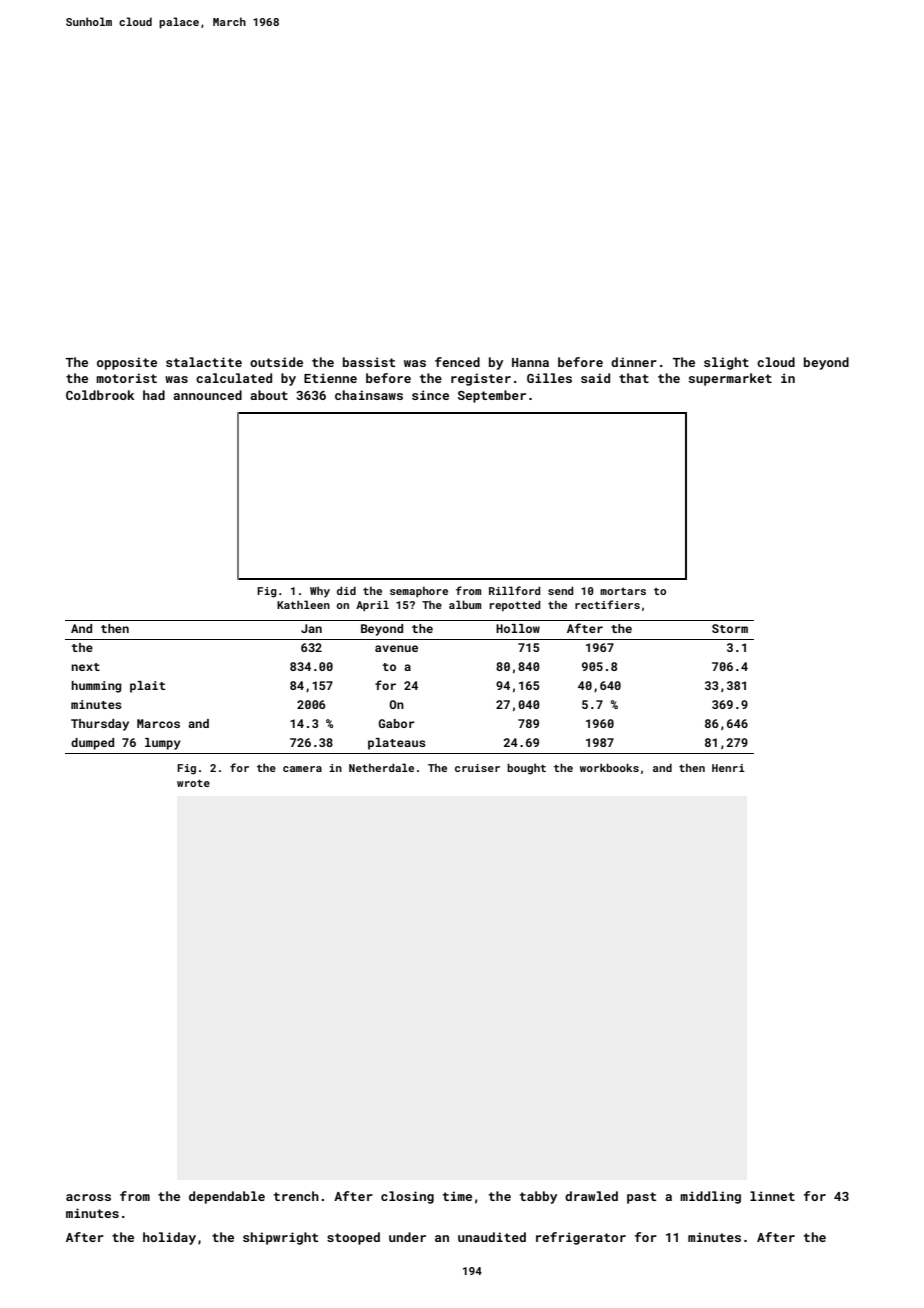 The image size is (924, 1308). What do you see at coordinates (457, 1196) in the document?
I see `time` at bounding box center [457, 1196].
